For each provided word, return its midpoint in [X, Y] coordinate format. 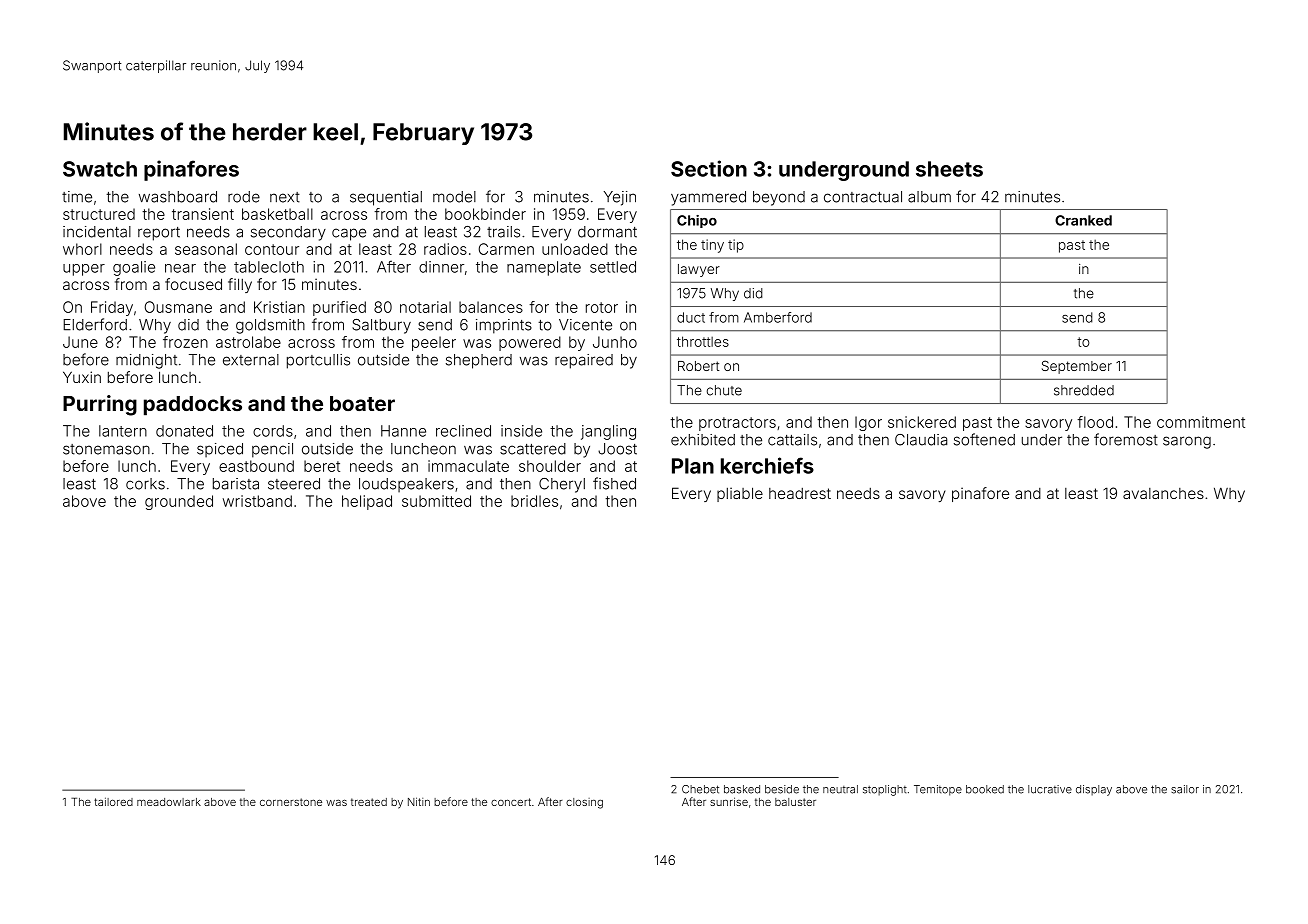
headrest [800, 493]
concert [511, 802]
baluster [795, 802]
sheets [949, 169]
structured [99, 214]
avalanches [1163, 493]
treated [369, 802]
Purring [100, 405]
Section [709, 168]
